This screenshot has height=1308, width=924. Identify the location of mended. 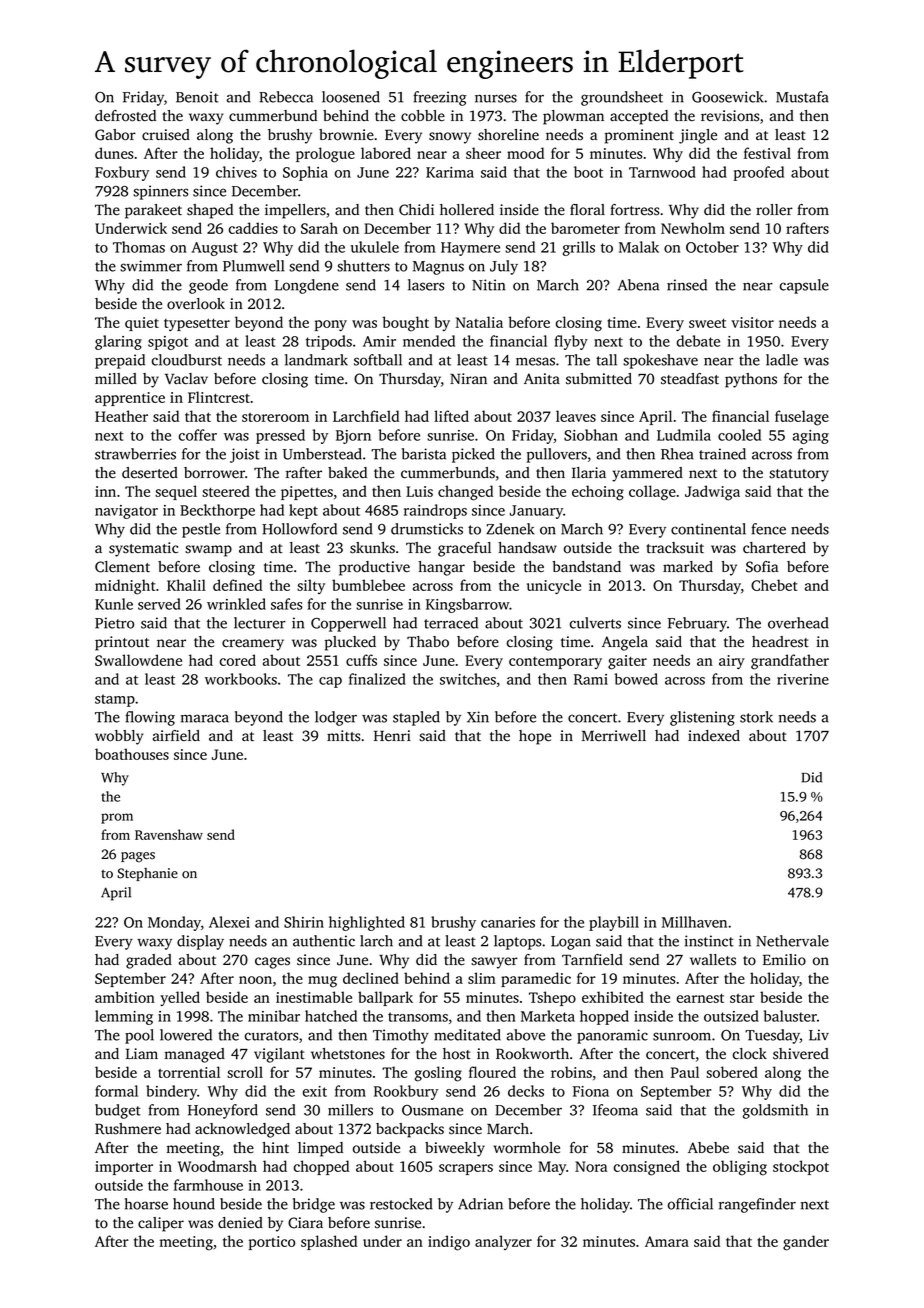
(429, 341).
